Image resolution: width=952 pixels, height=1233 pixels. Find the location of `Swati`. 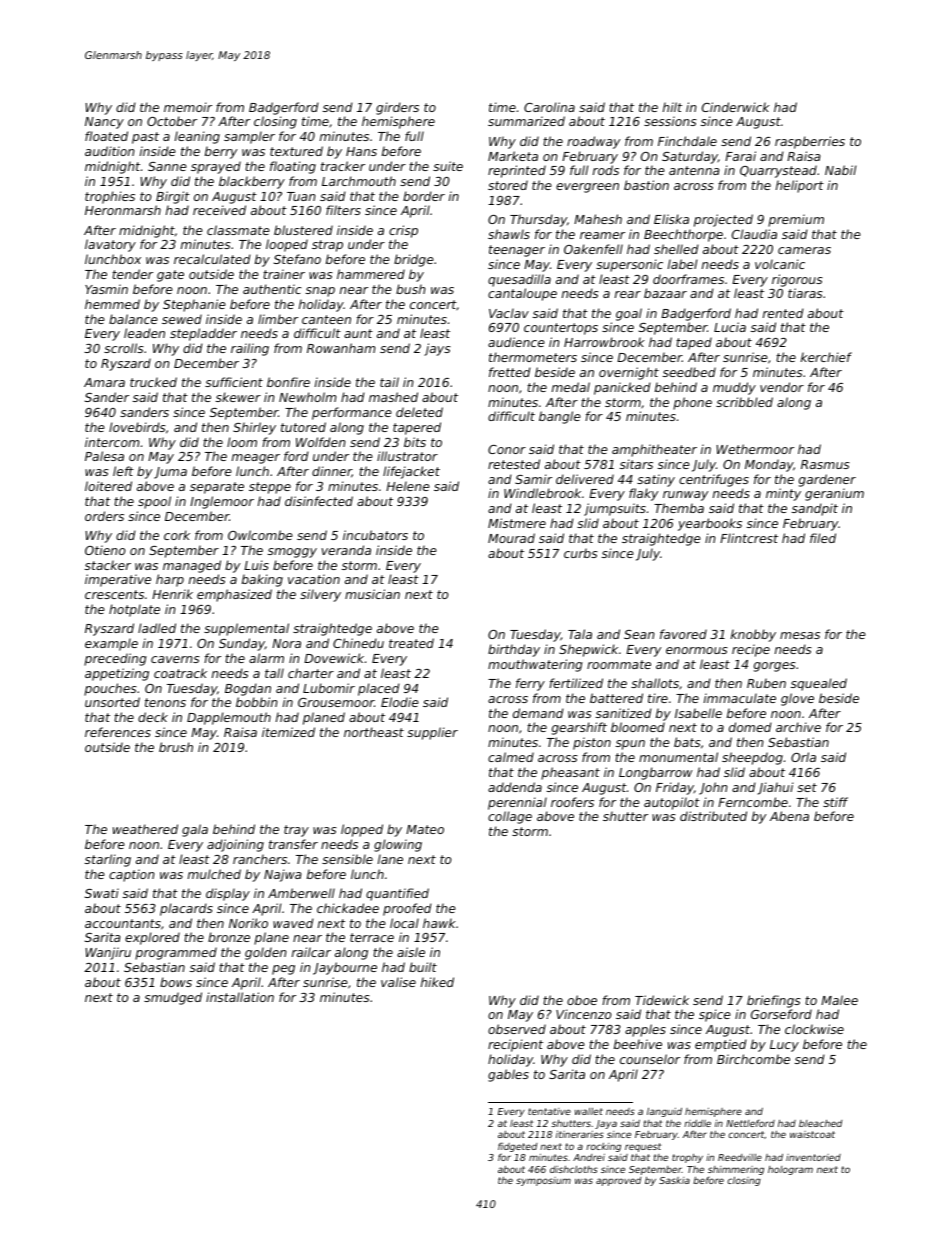

Swati is located at coordinates (102, 893).
